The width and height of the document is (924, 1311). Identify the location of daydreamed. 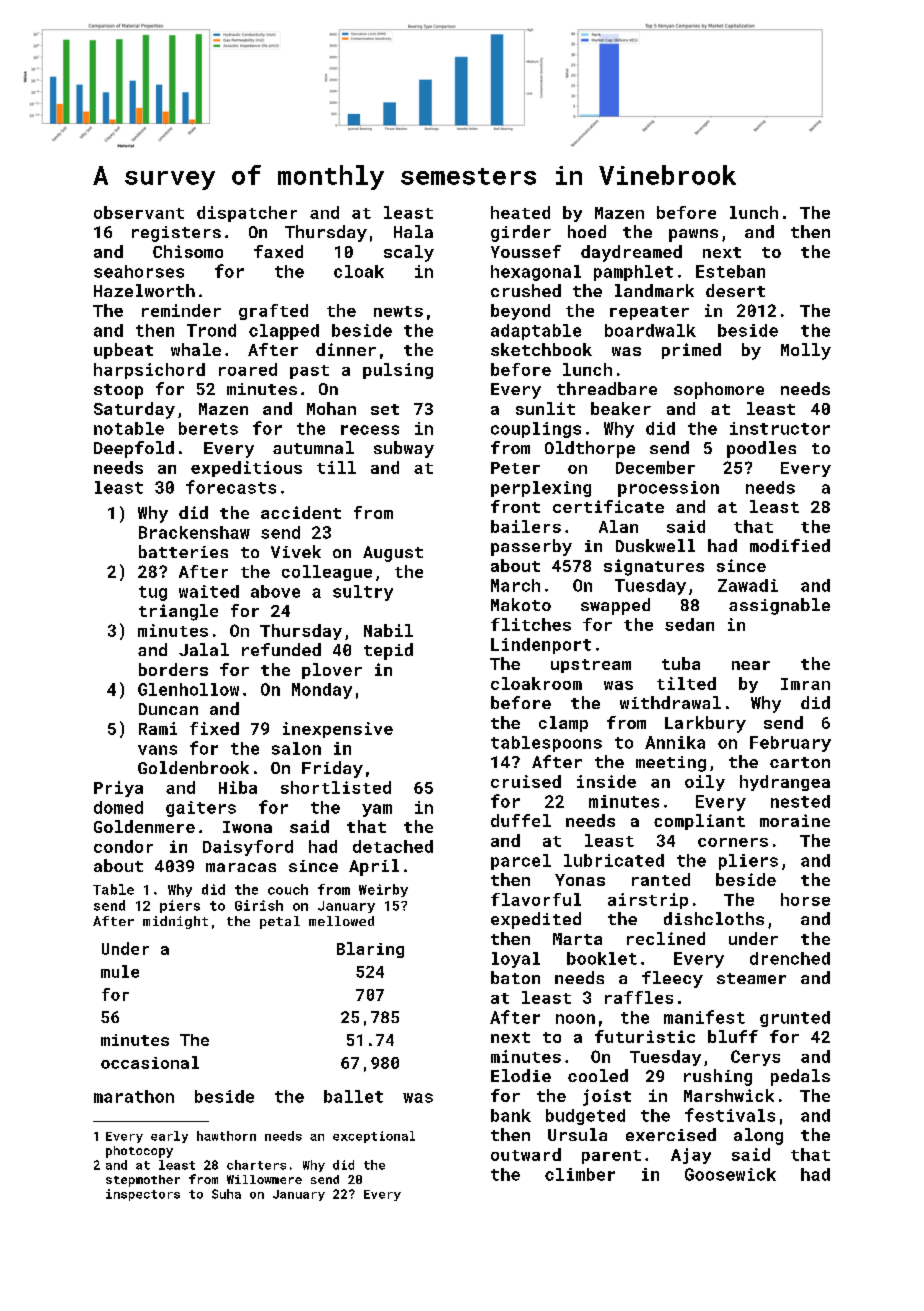
(631, 253).
